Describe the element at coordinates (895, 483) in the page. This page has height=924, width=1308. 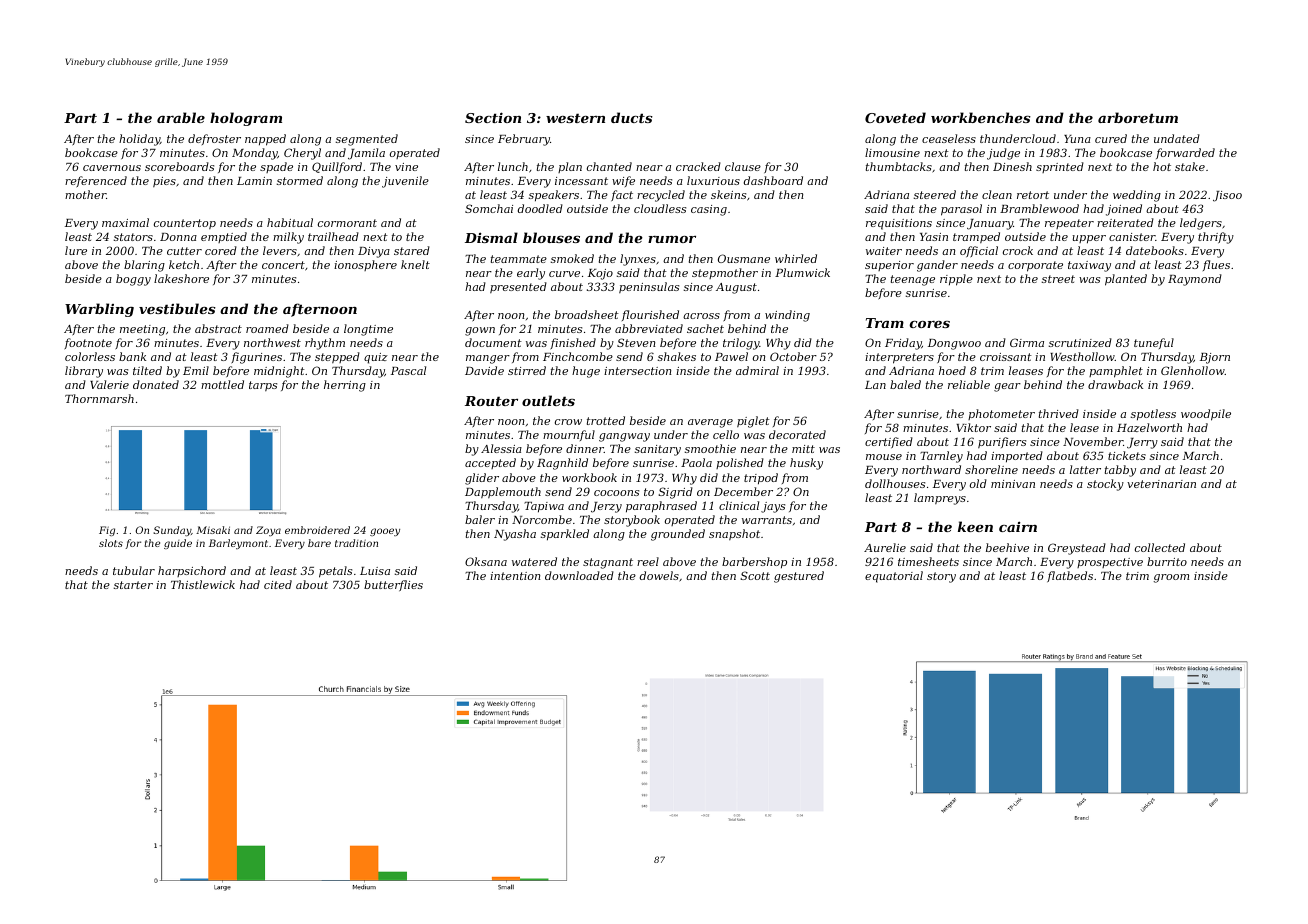
I see `dollhouses` at that location.
